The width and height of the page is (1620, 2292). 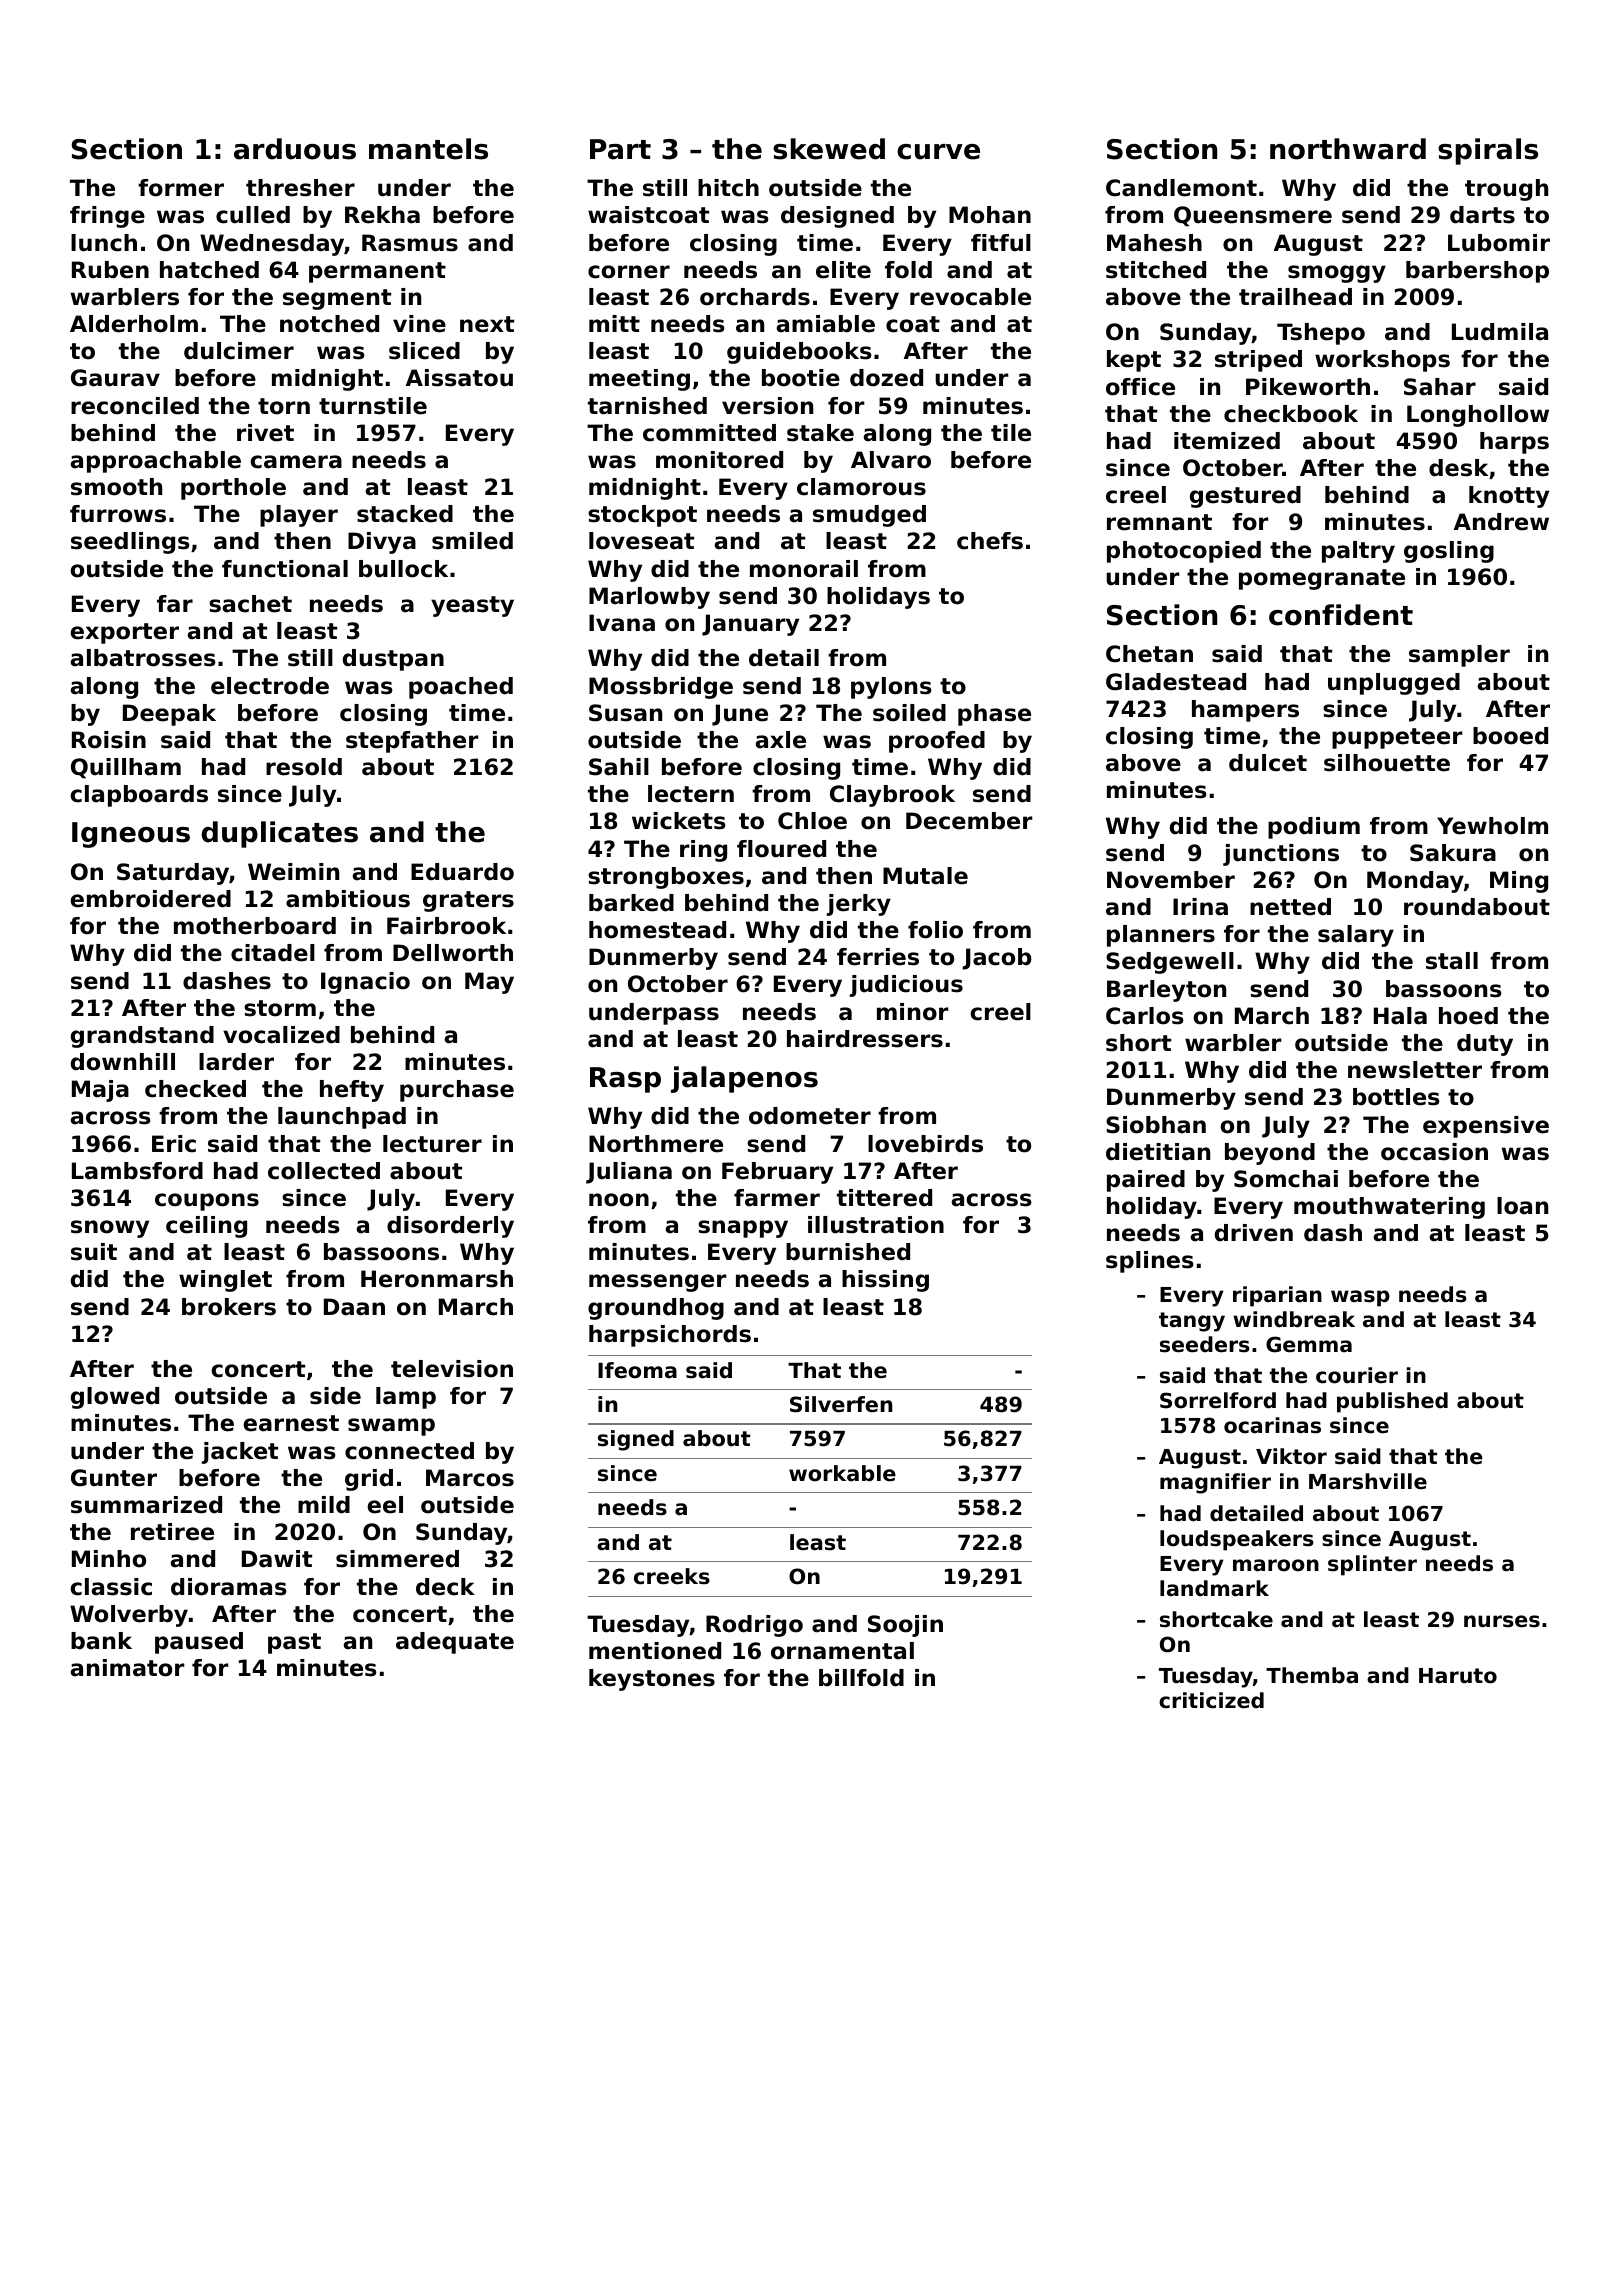 What do you see at coordinates (619, 767) in the page?
I see `Sahil` at bounding box center [619, 767].
